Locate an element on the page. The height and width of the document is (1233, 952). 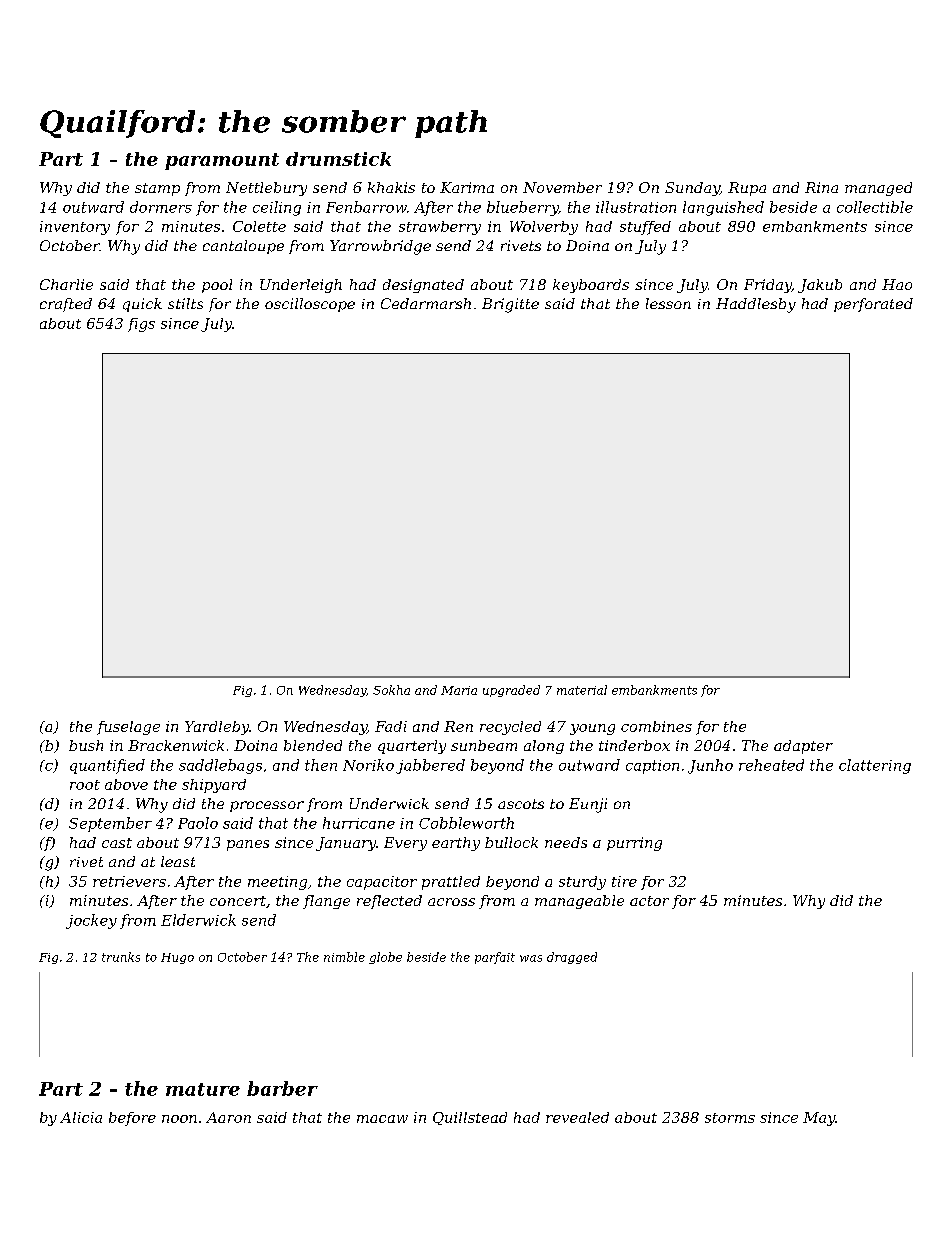
mature is located at coordinates (203, 1089).
